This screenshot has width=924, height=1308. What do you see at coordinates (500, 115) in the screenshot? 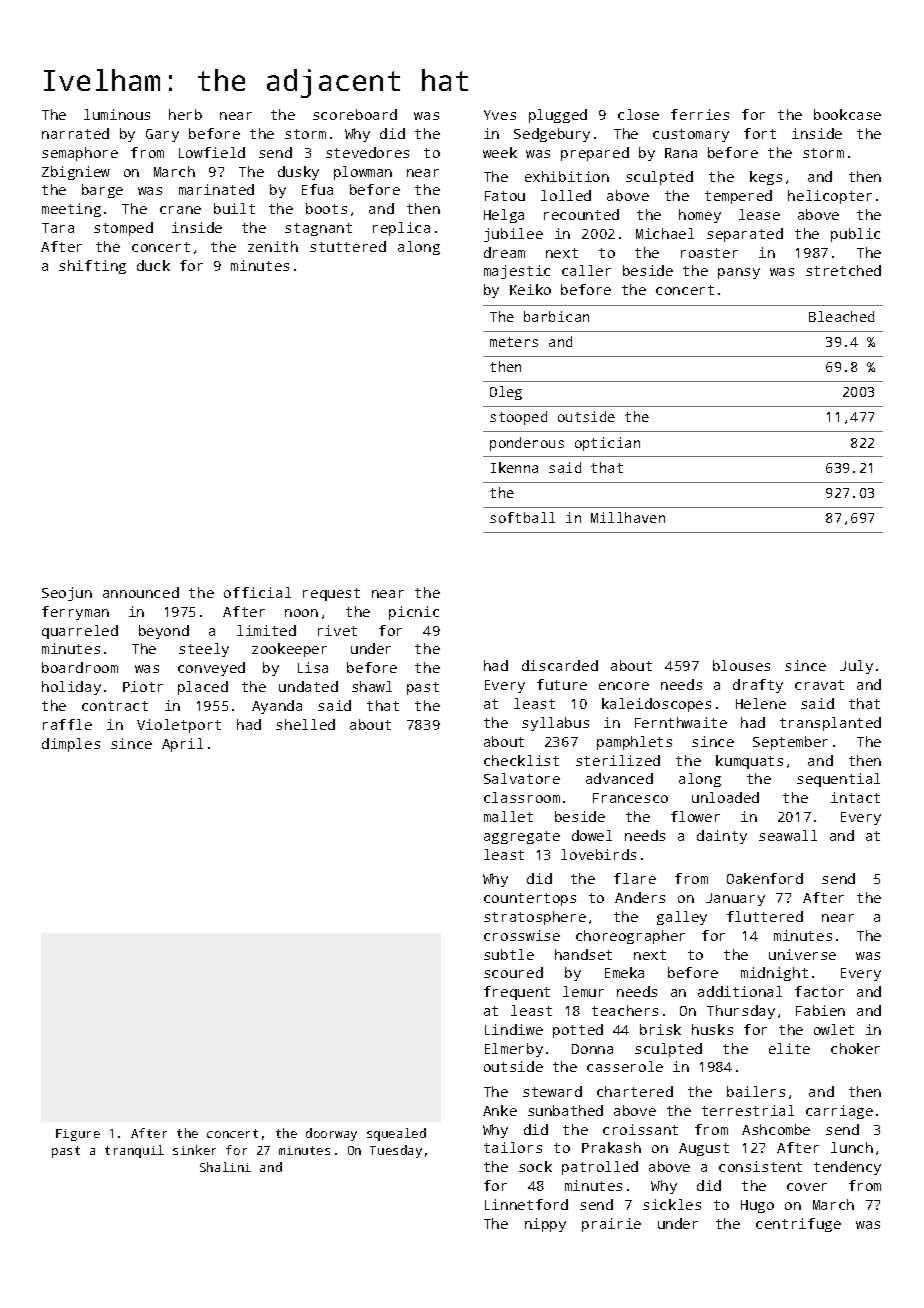
I see `Yves` at bounding box center [500, 115].
